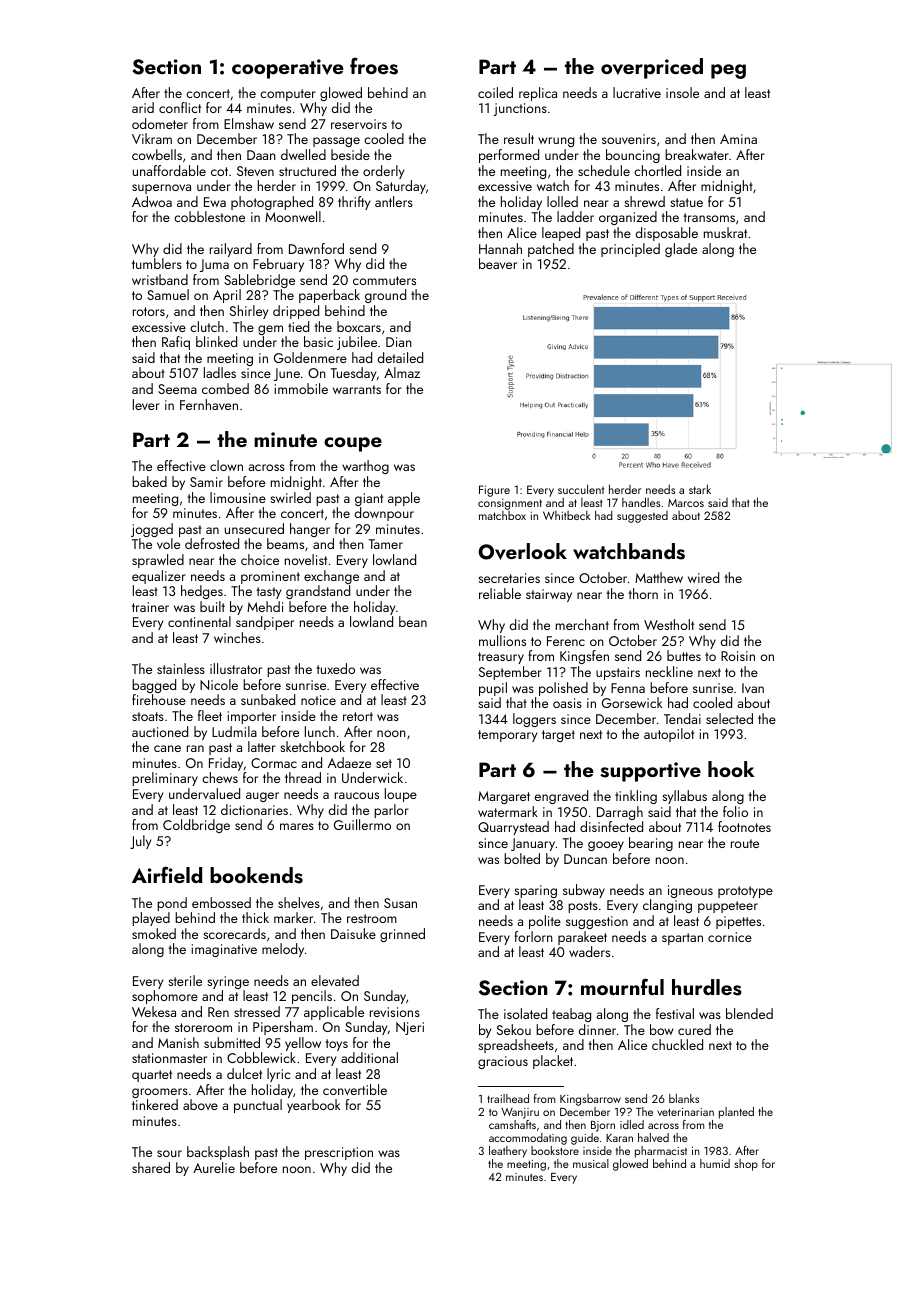 The height and width of the document is (1316, 908). Describe the element at coordinates (401, 795) in the document. I see `loupe` at that location.
